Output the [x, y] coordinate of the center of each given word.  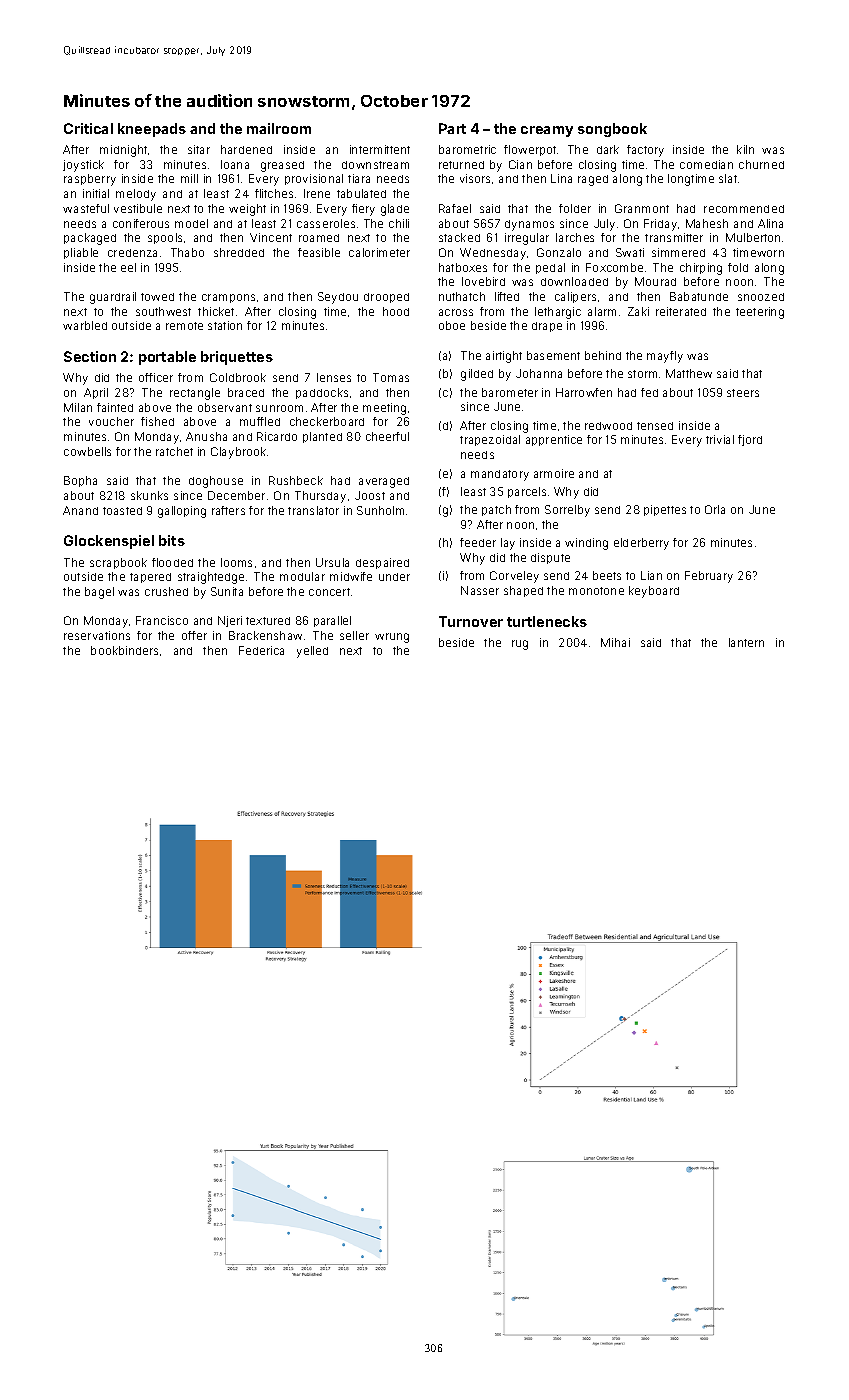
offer [194, 635]
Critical [88, 128]
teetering [760, 313]
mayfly [665, 357]
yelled [312, 652]
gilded [477, 375]
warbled [85, 325]
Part [452, 128]
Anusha [206, 436]
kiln [745, 149]
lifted [507, 296]
